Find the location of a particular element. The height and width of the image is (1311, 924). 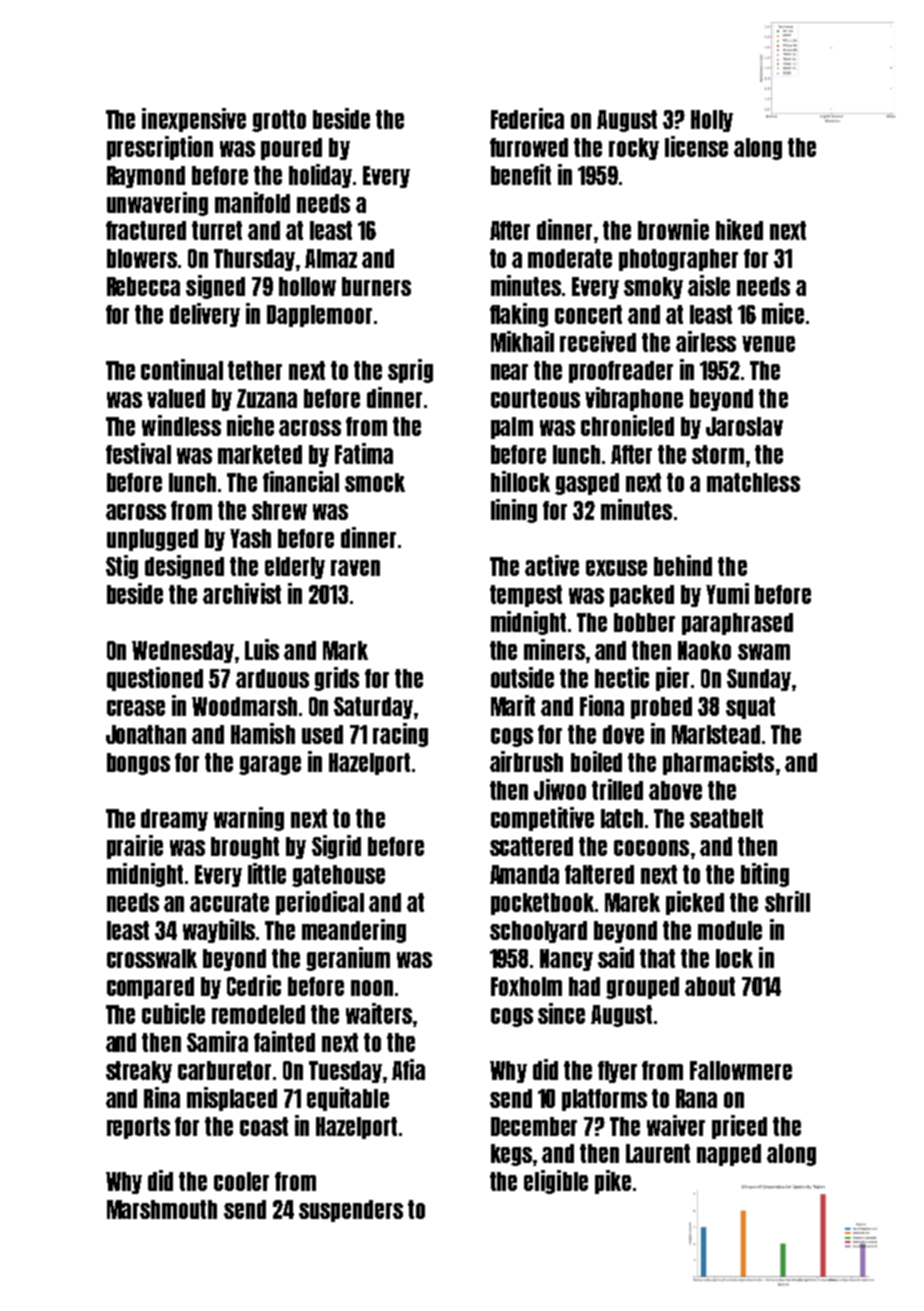

Almaz is located at coordinates (331, 258).
